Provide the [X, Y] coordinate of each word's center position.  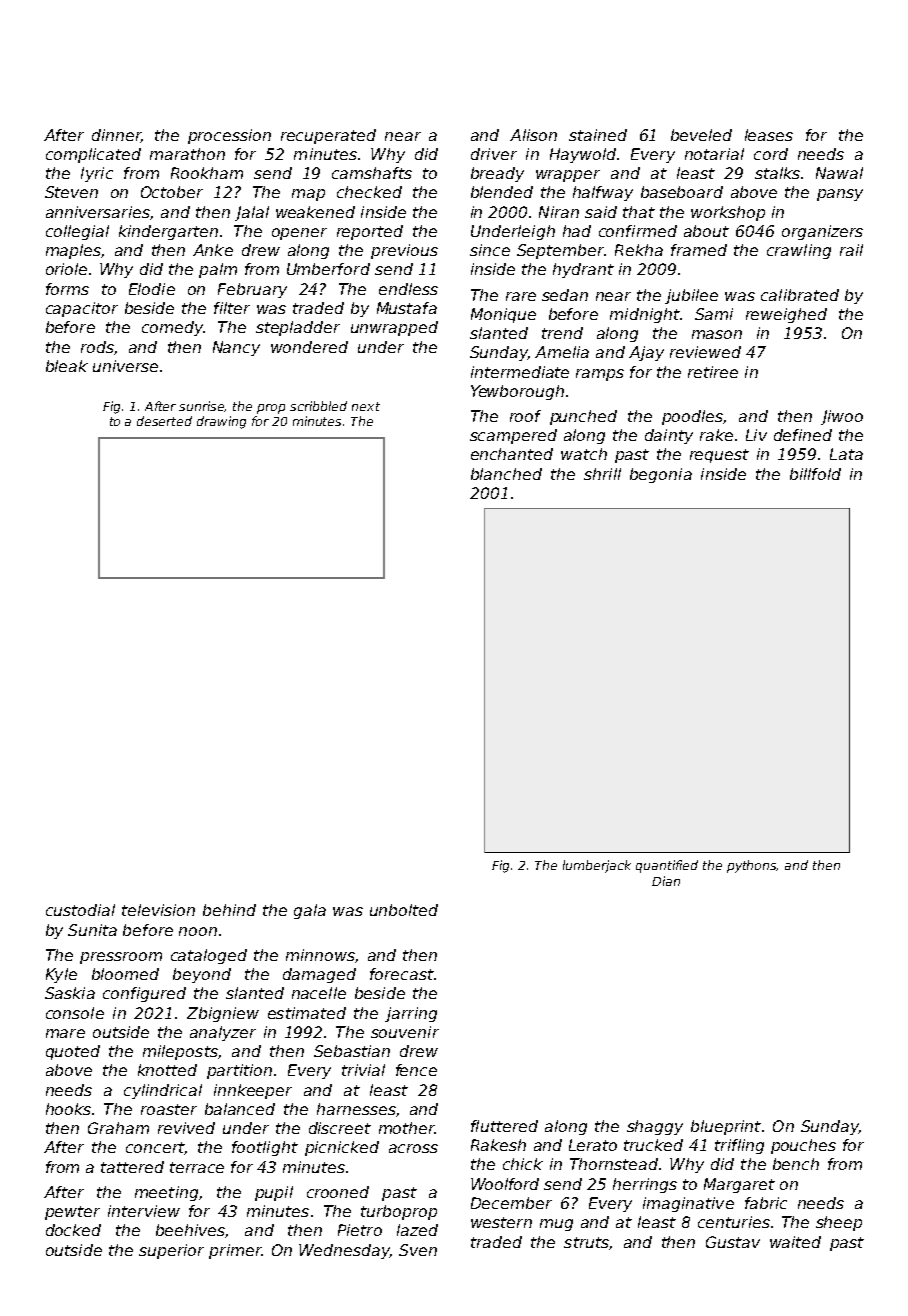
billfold [815, 474]
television [158, 910]
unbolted [404, 910]
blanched [506, 474]
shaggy [655, 1127]
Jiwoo [842, 417]
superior [171, 1251]
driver [494, 154]
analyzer [223, 1033]
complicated [93, 155]
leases [769, 135]
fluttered [504, 1126]
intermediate [520, 372]
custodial [80, 910]
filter [232, 308]
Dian [666, 881]
